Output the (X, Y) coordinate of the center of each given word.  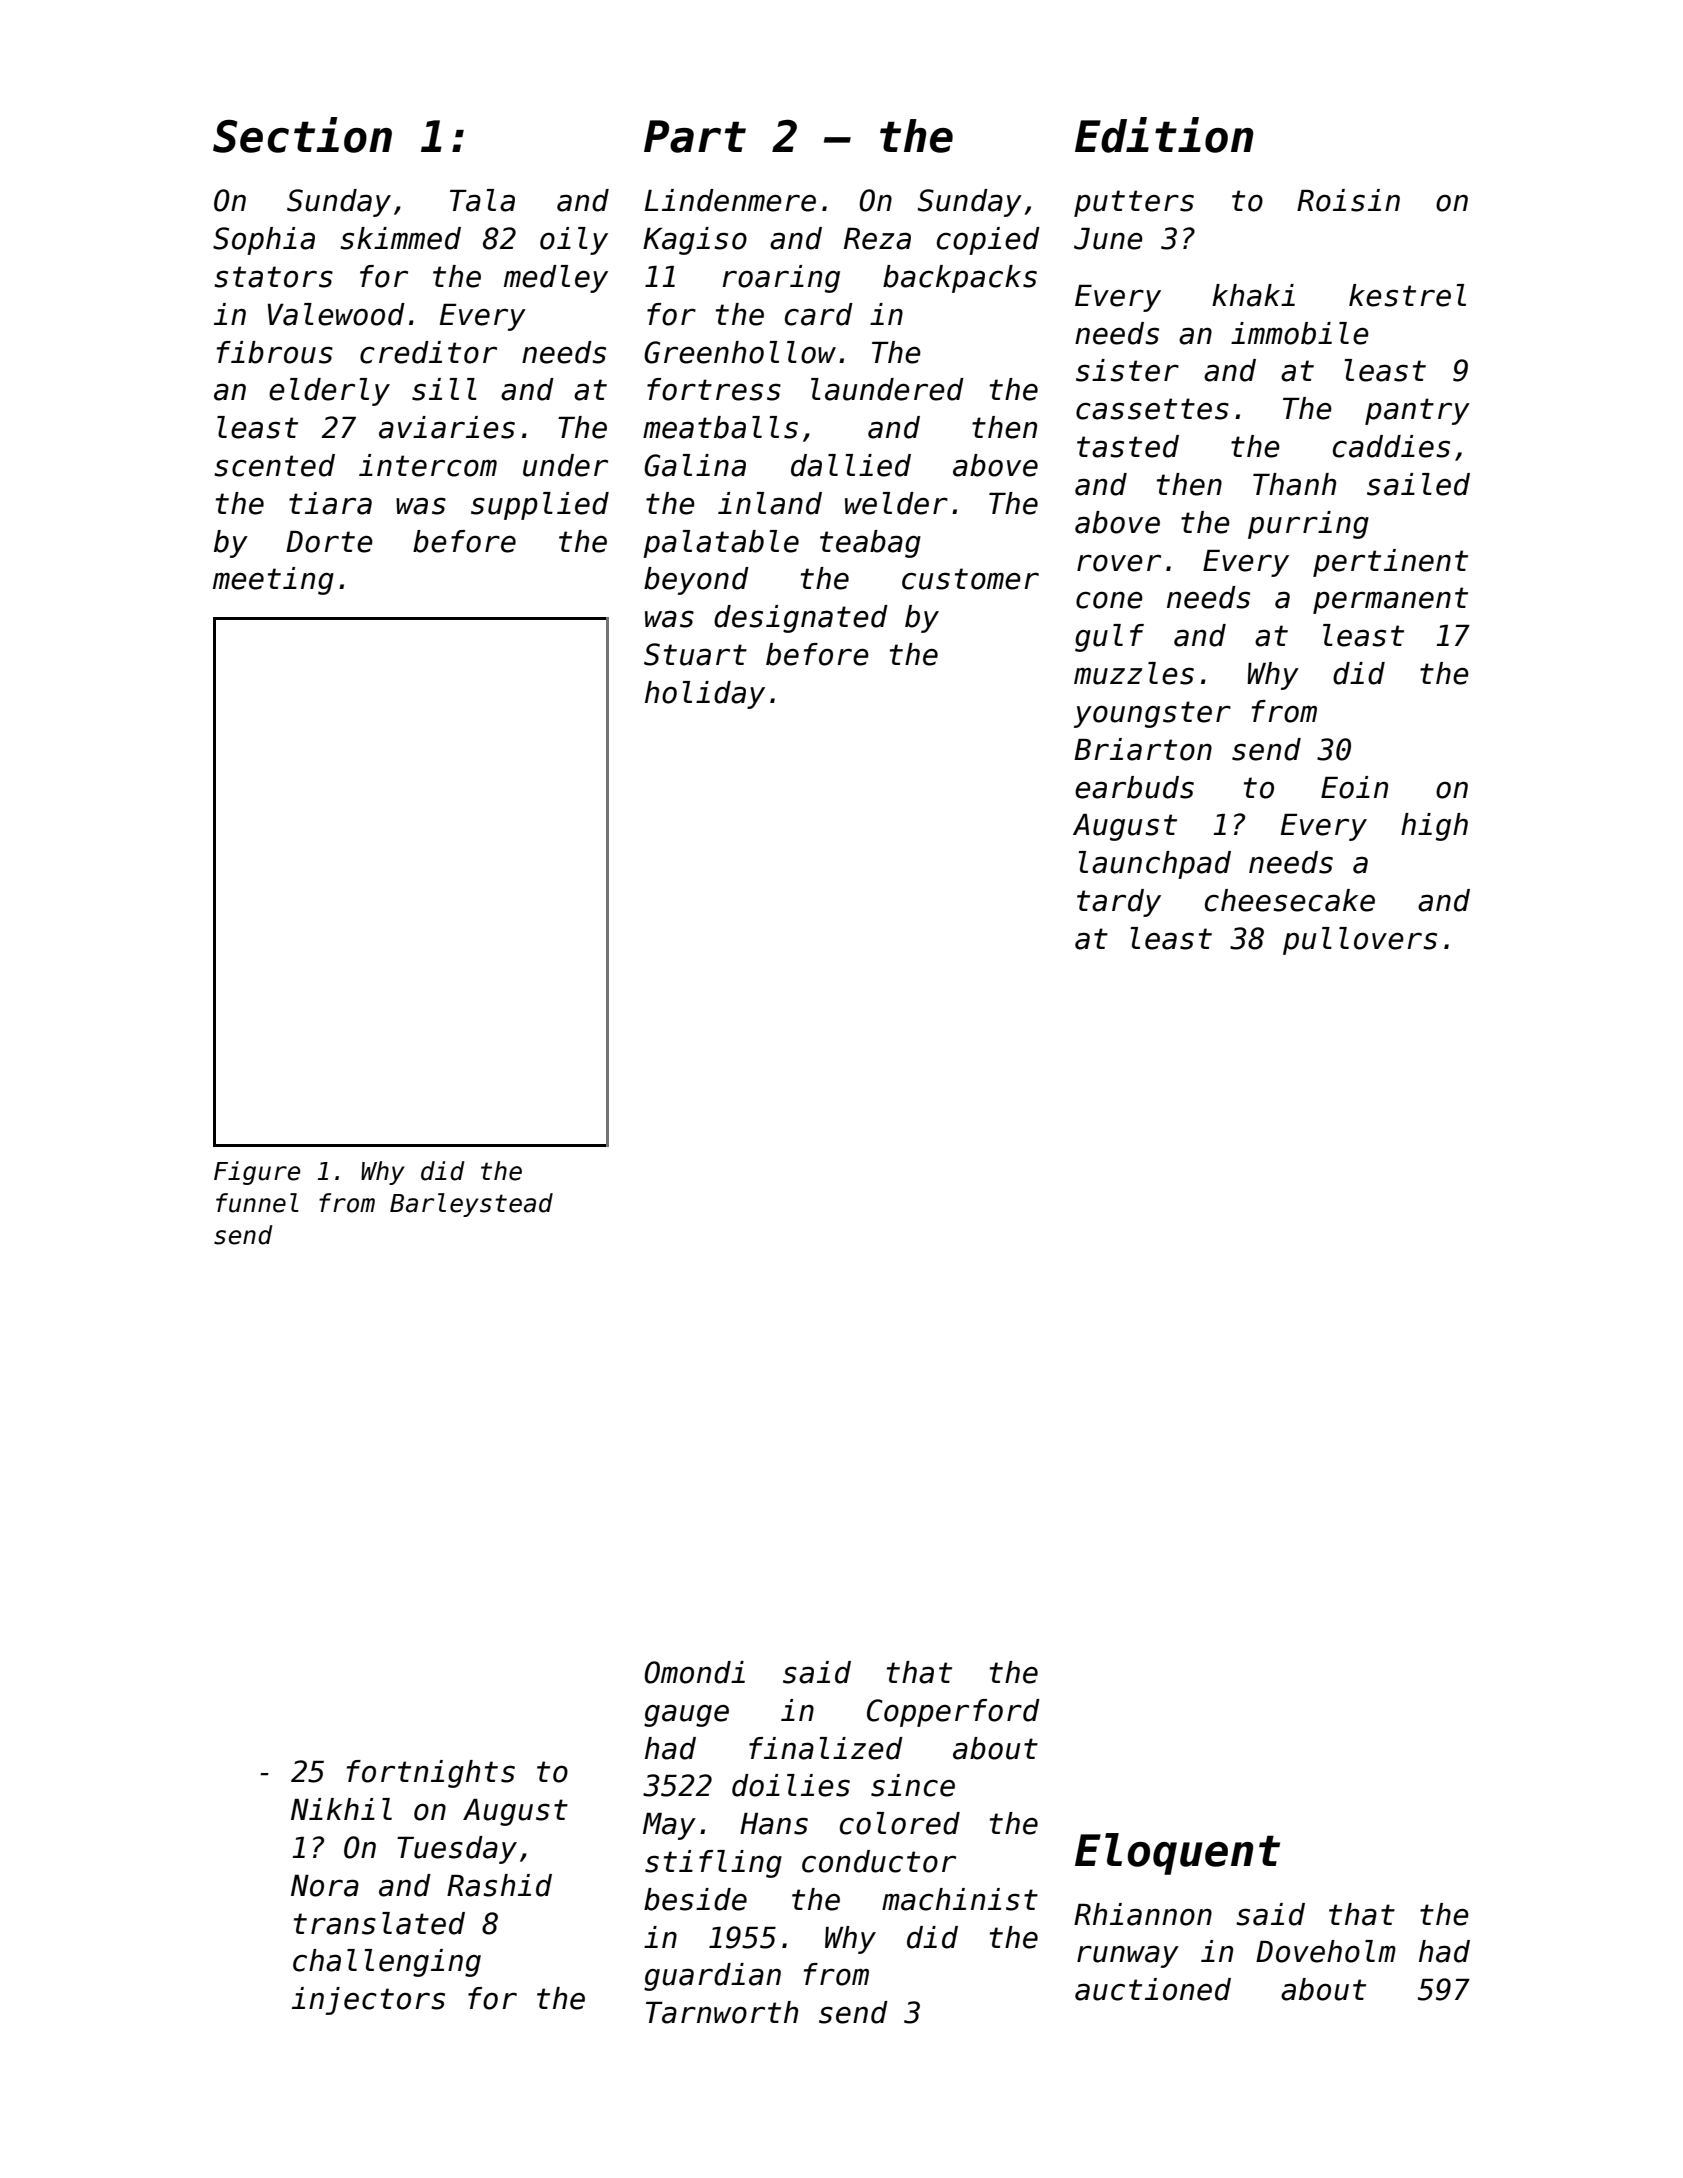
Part (695, 136)
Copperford (953, 1713)
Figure (257, 1173)
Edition (1164, 135)
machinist (960, 1899)
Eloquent (1177, 1854)
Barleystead (471, 1205)
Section (302, 135)
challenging (387, 1963)
